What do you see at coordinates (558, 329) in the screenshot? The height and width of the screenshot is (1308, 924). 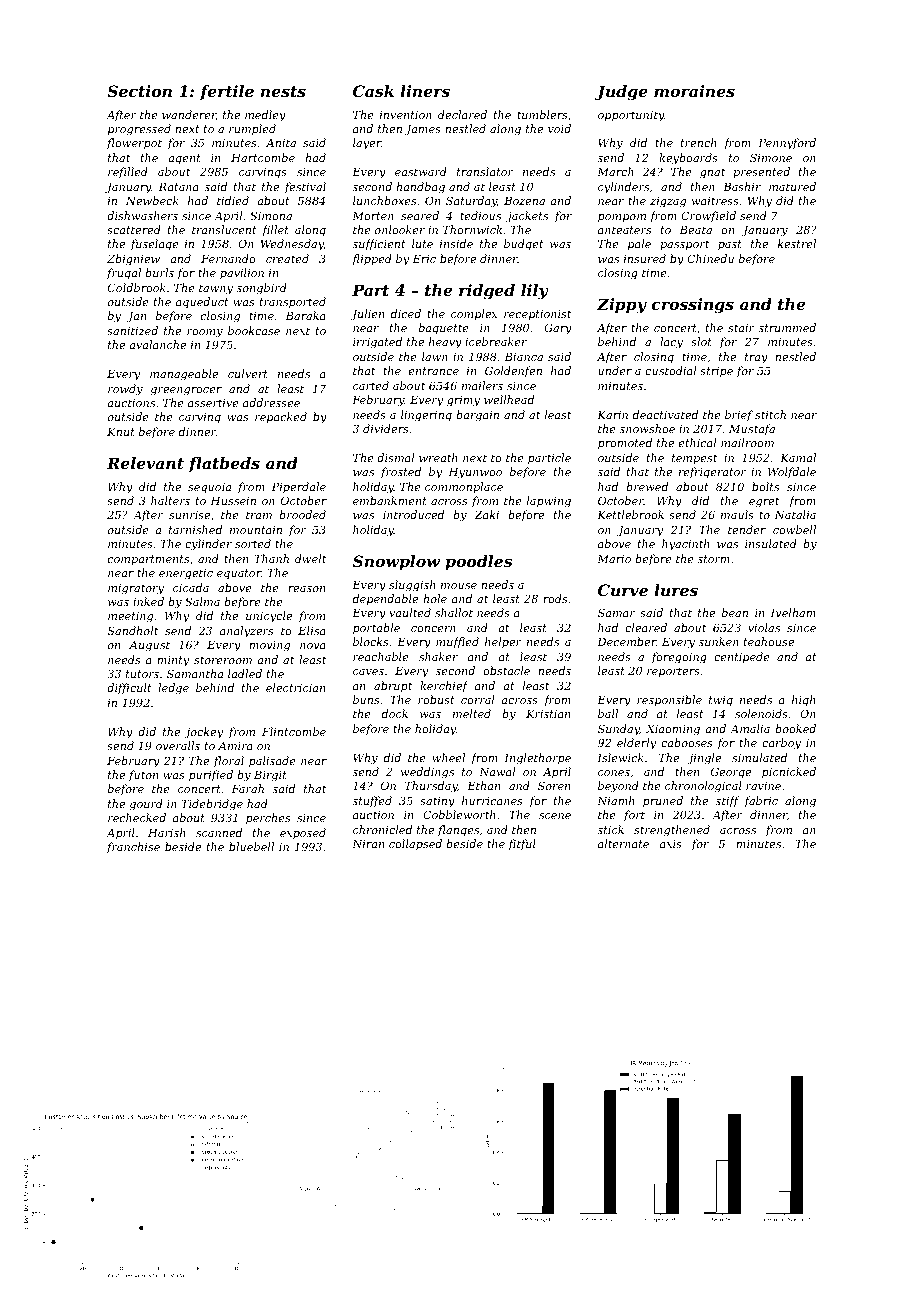 I see `Gary` at bounding box center [558, 329].
